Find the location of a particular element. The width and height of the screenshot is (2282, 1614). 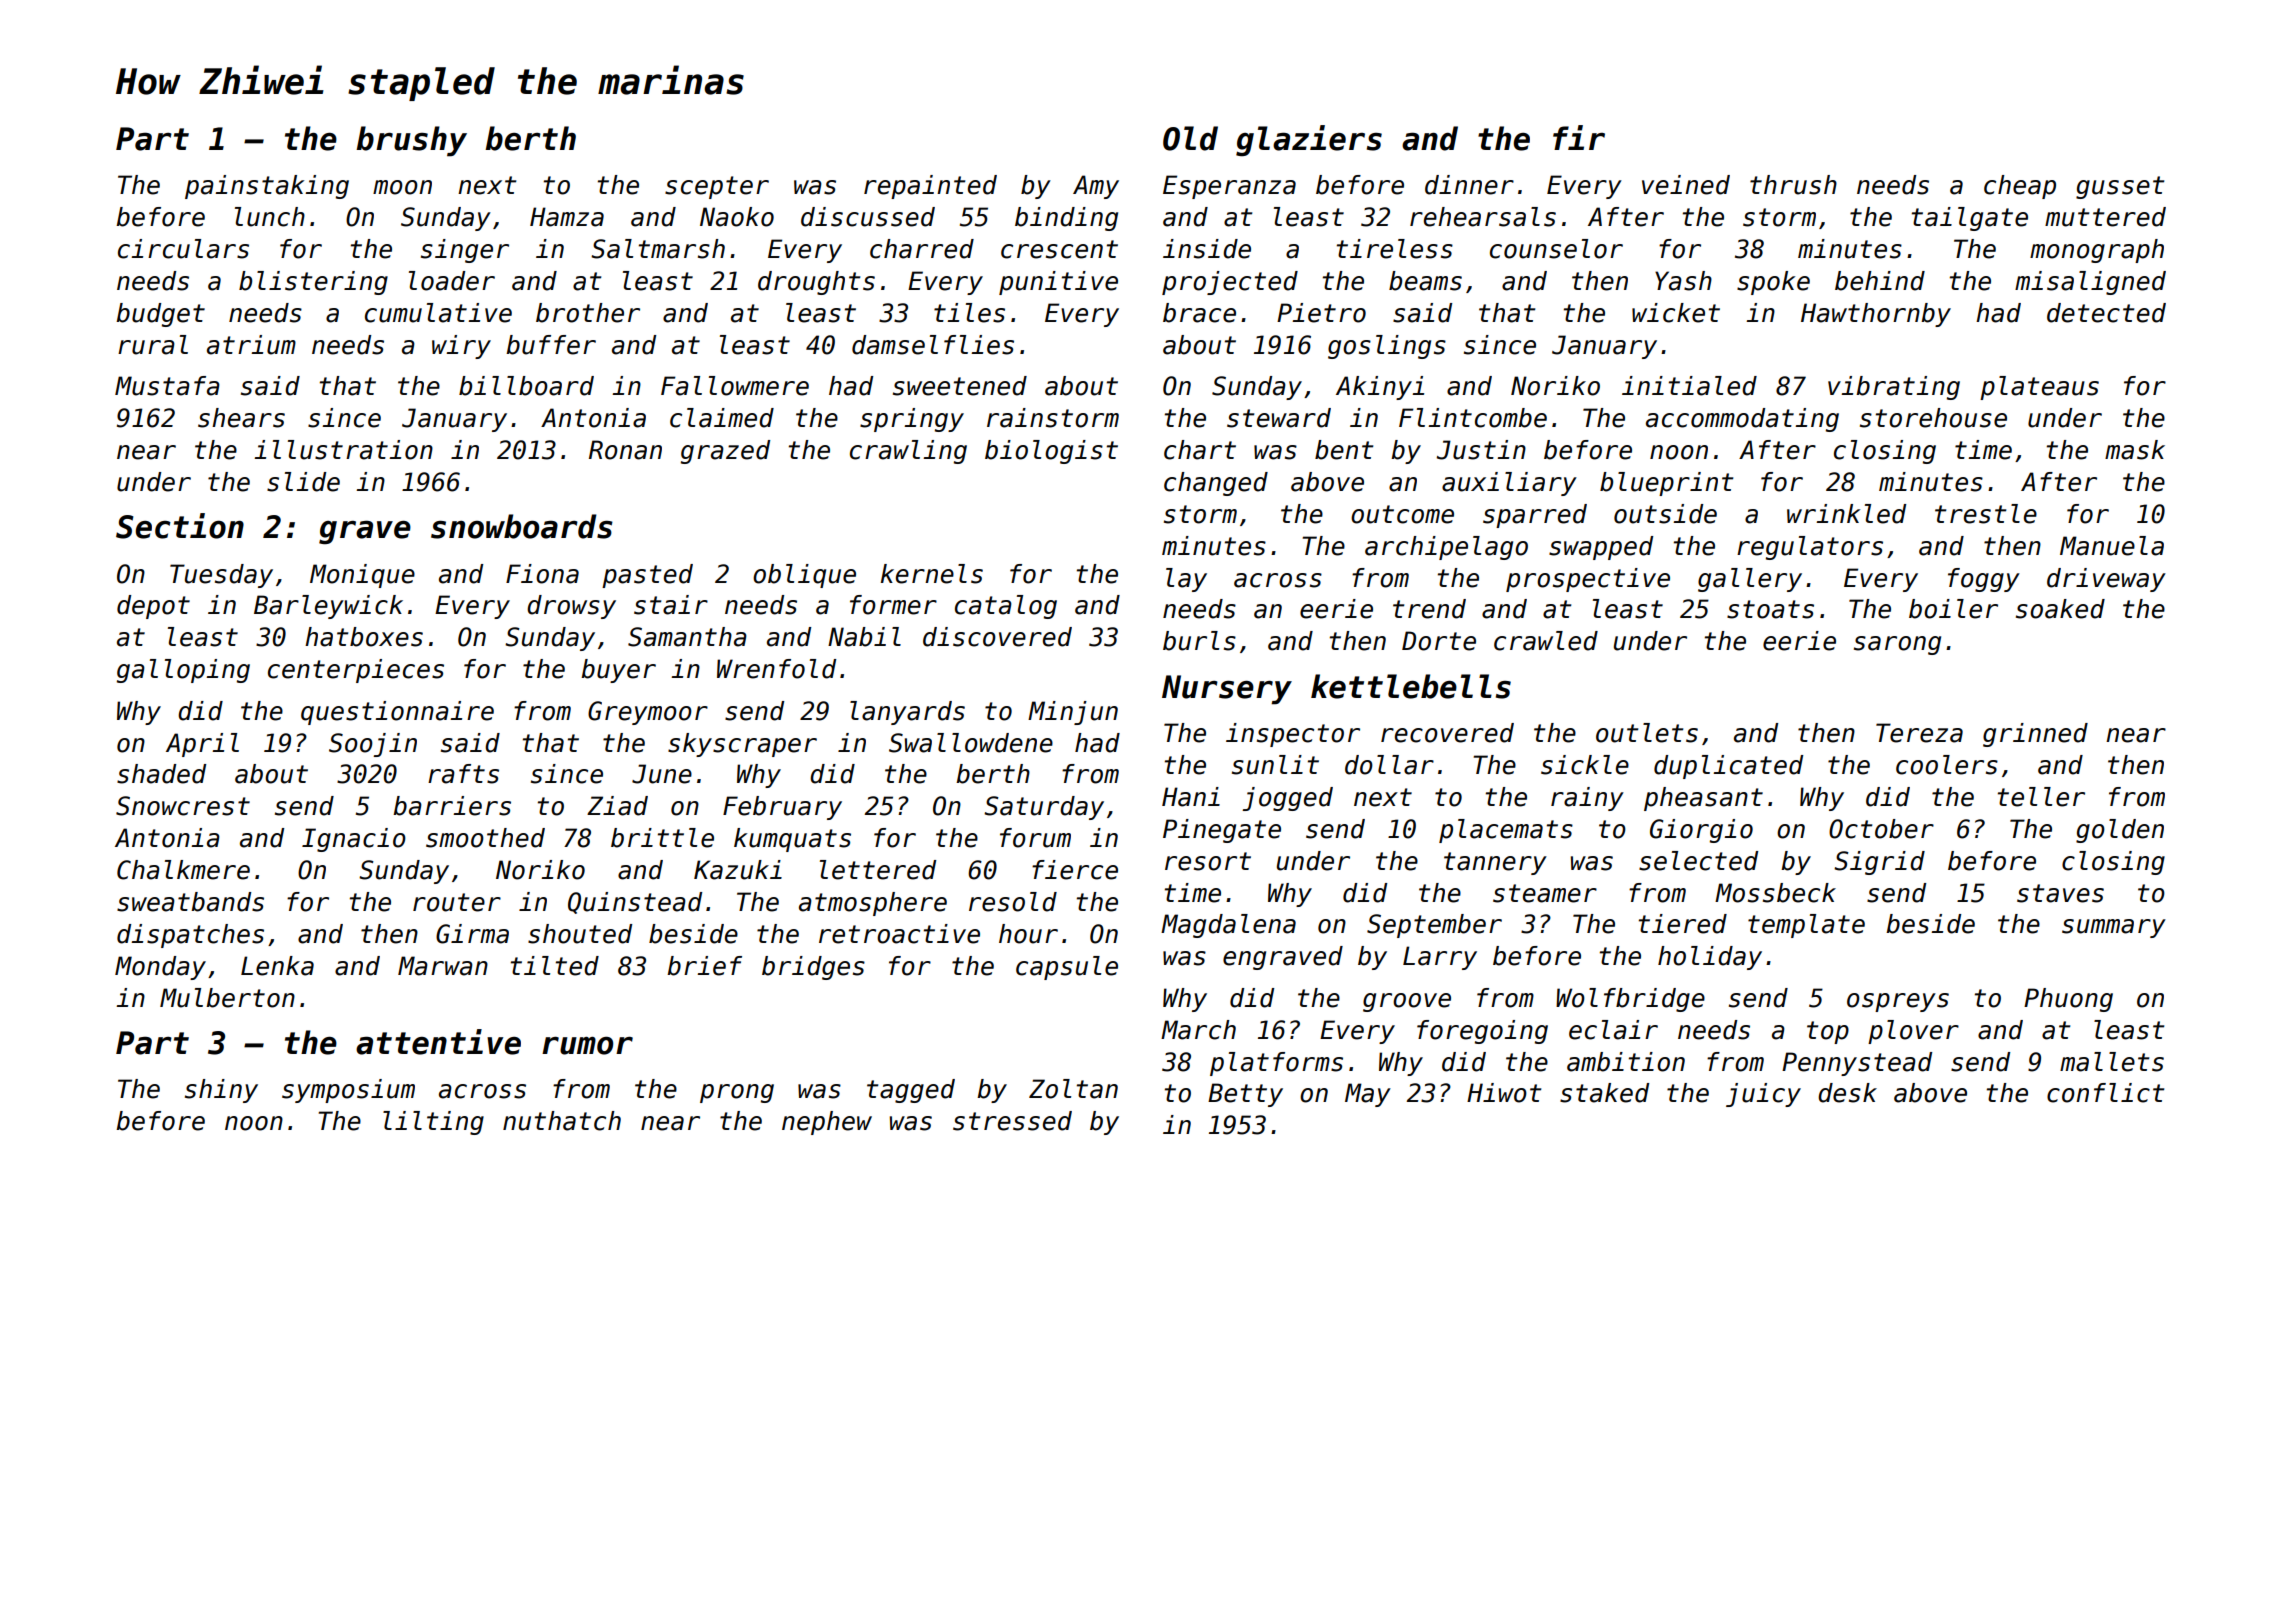

forum is located at coordinates (1035, 838).
